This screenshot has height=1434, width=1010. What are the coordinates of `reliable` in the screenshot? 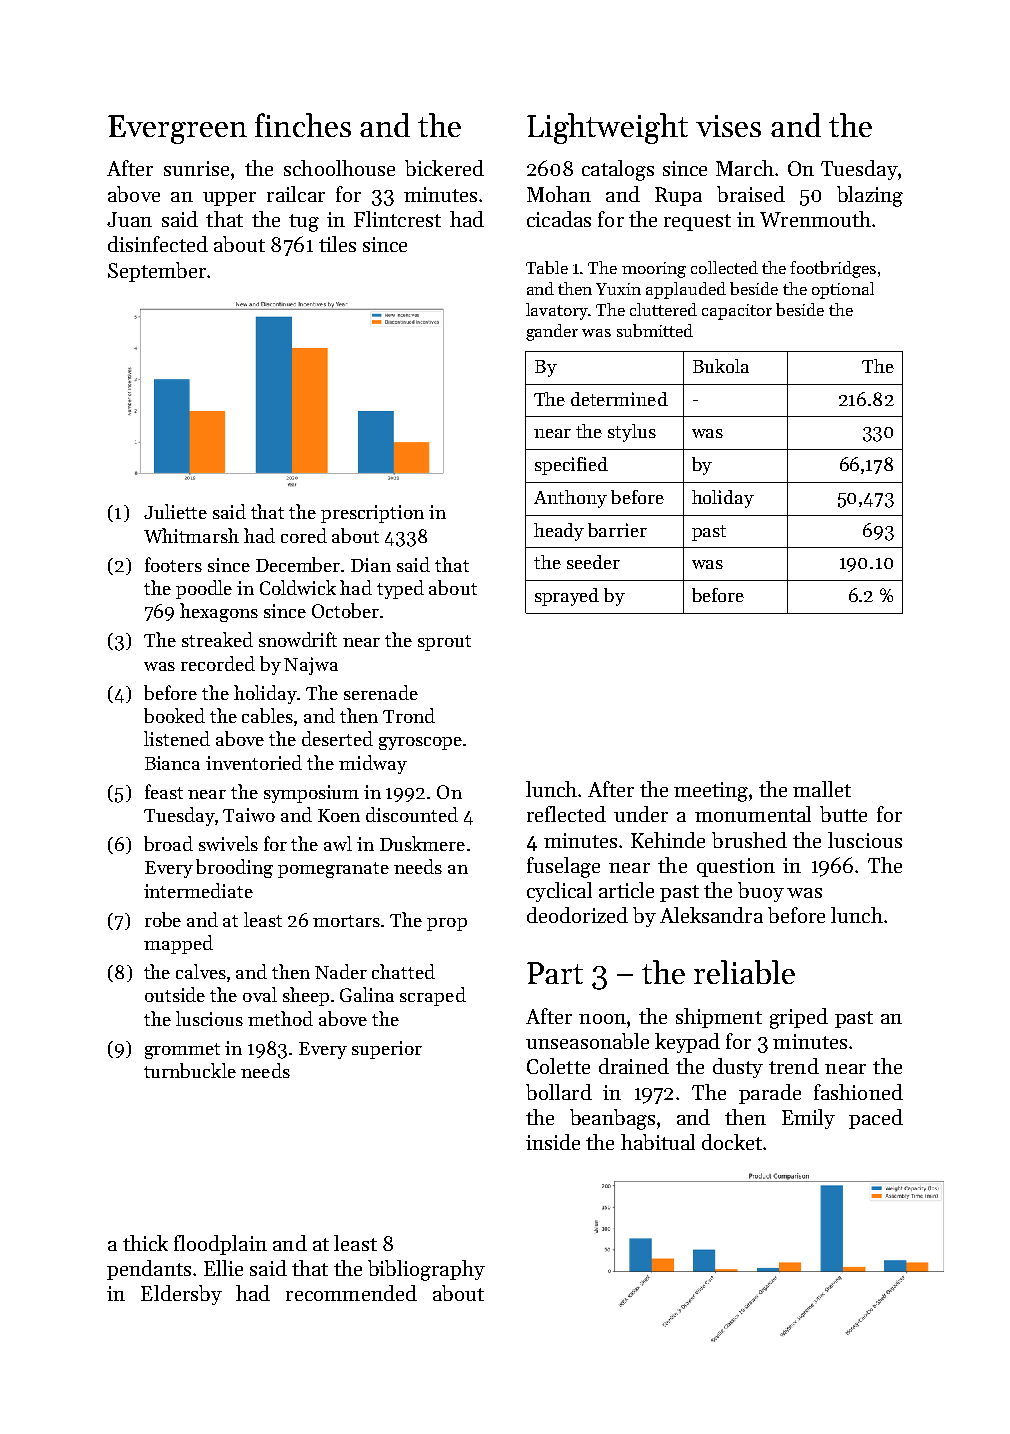 It's located at (744, 972).
